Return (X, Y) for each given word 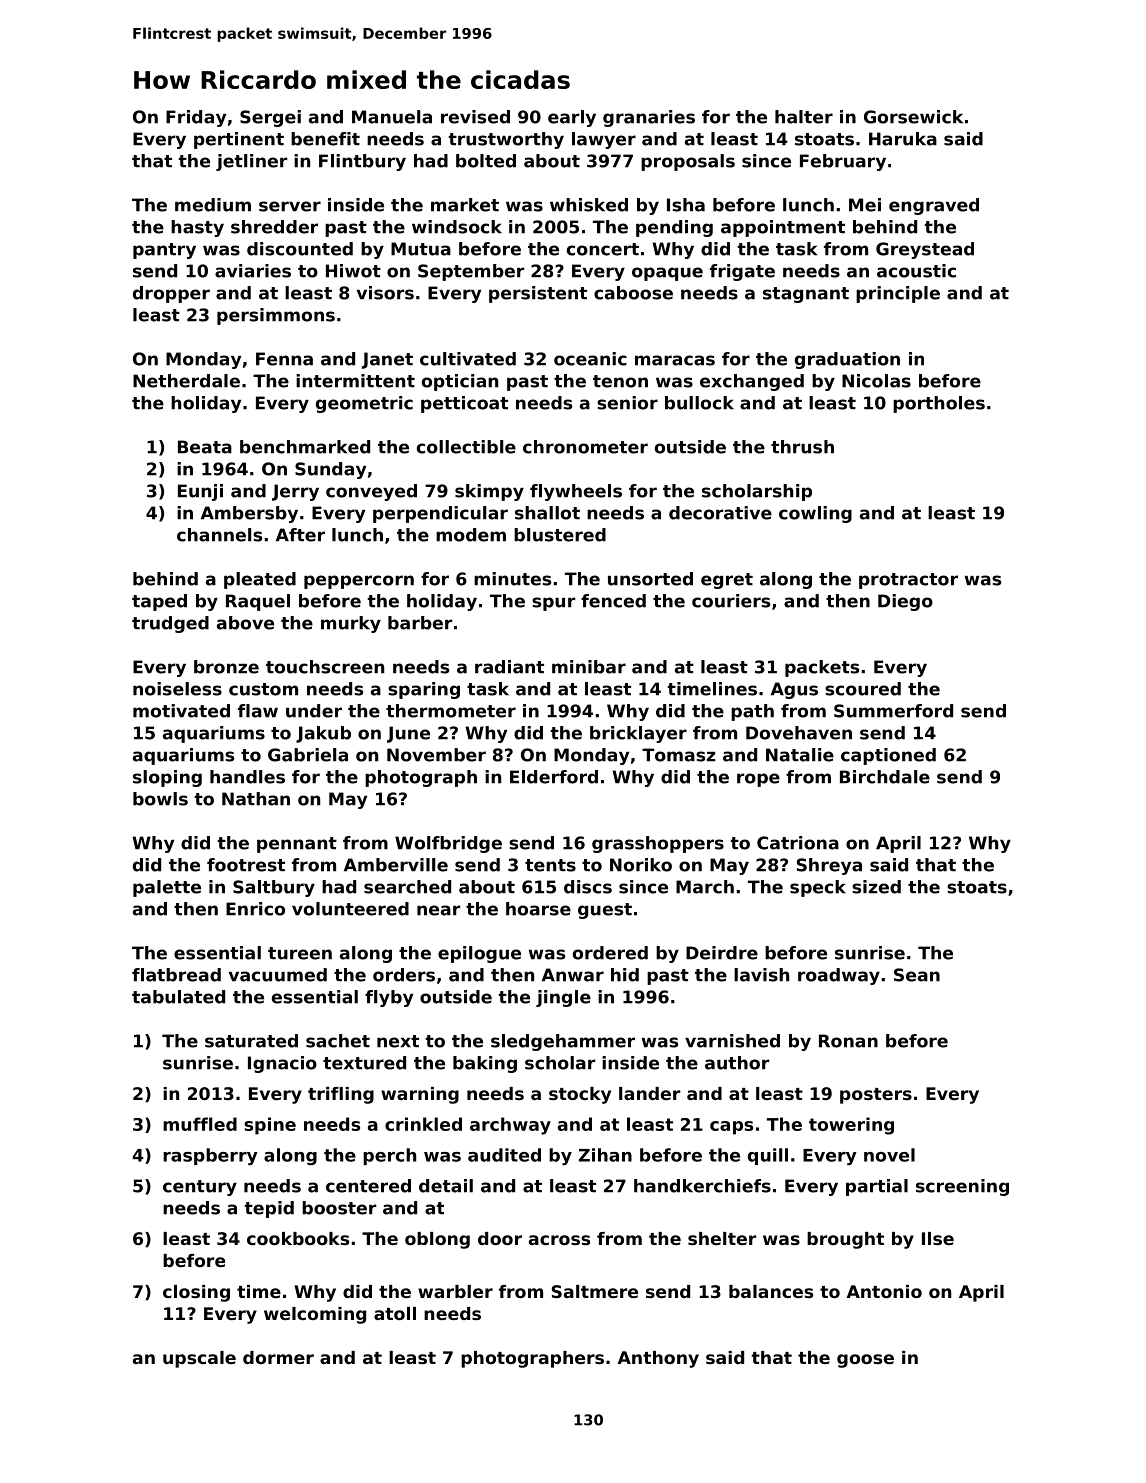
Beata (205, 447)
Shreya (829, 866)
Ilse (938, 1238)
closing (196, 1293)
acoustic (916, 271)
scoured (863, 689)
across (559, 1240)
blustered (560, 535)
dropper (171, 294)
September (471, 272)
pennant (297, 845)
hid (625, 975)
